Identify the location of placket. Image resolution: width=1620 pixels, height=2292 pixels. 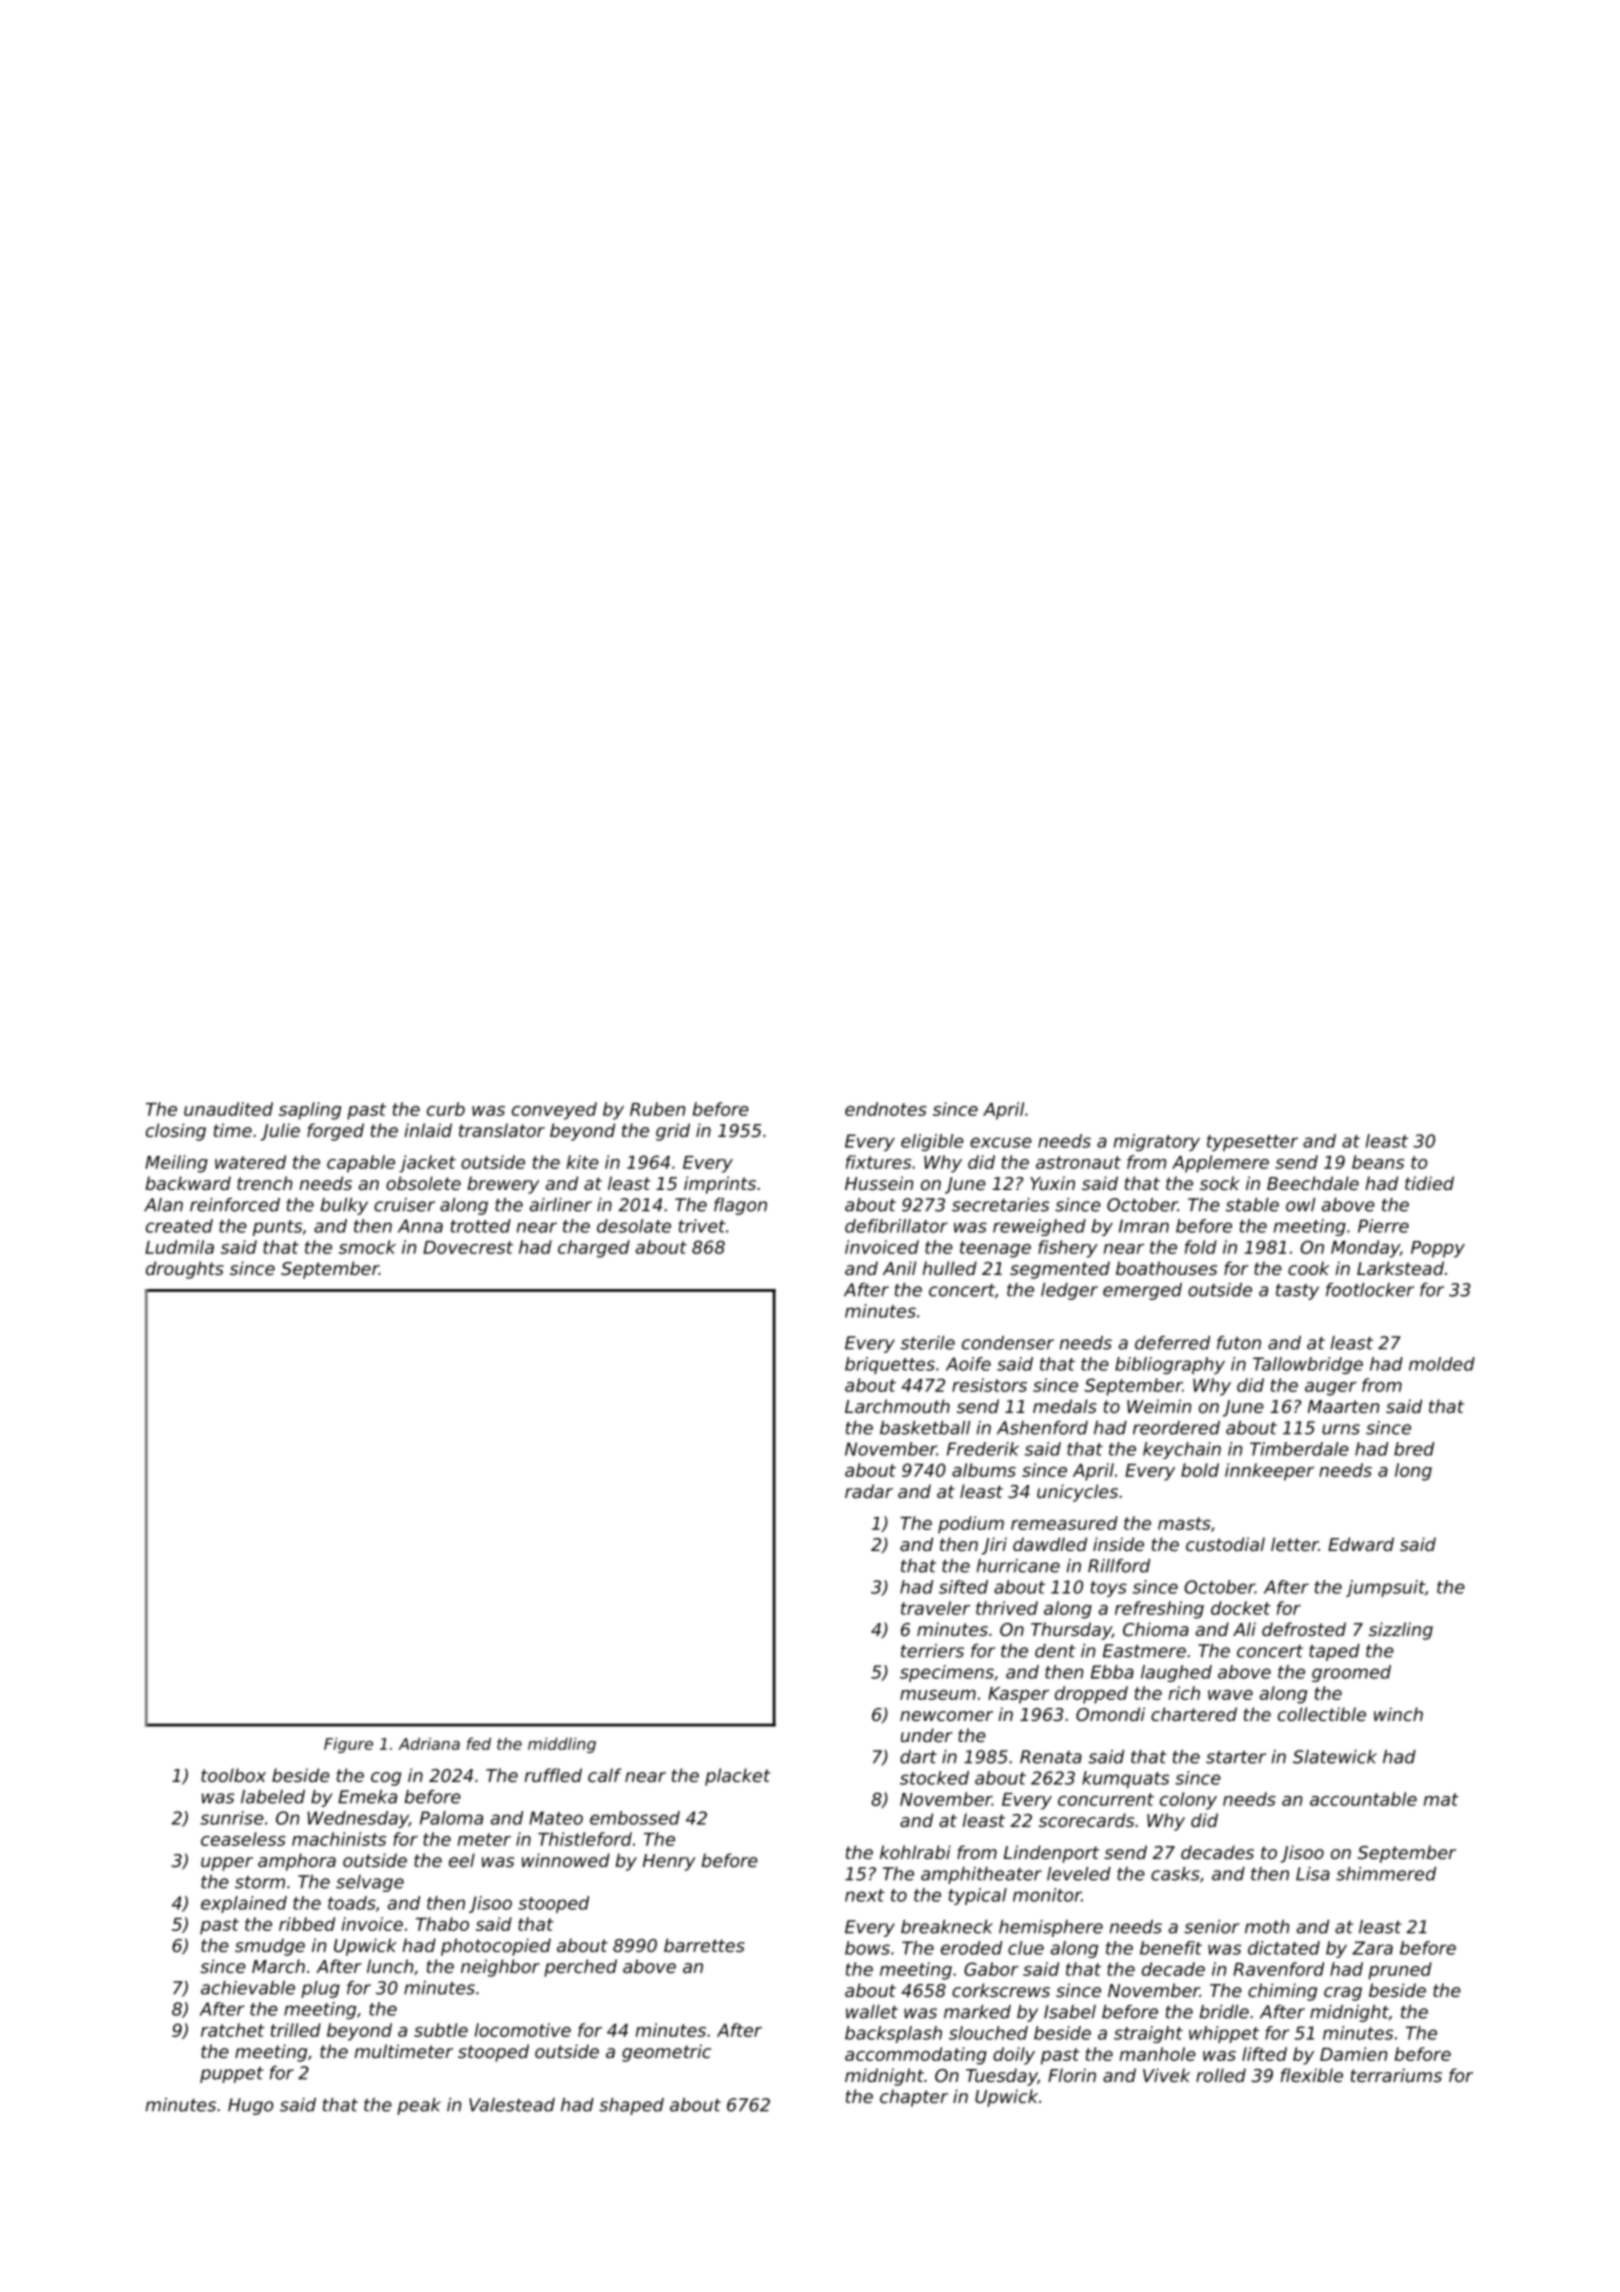
(738, 1777).
